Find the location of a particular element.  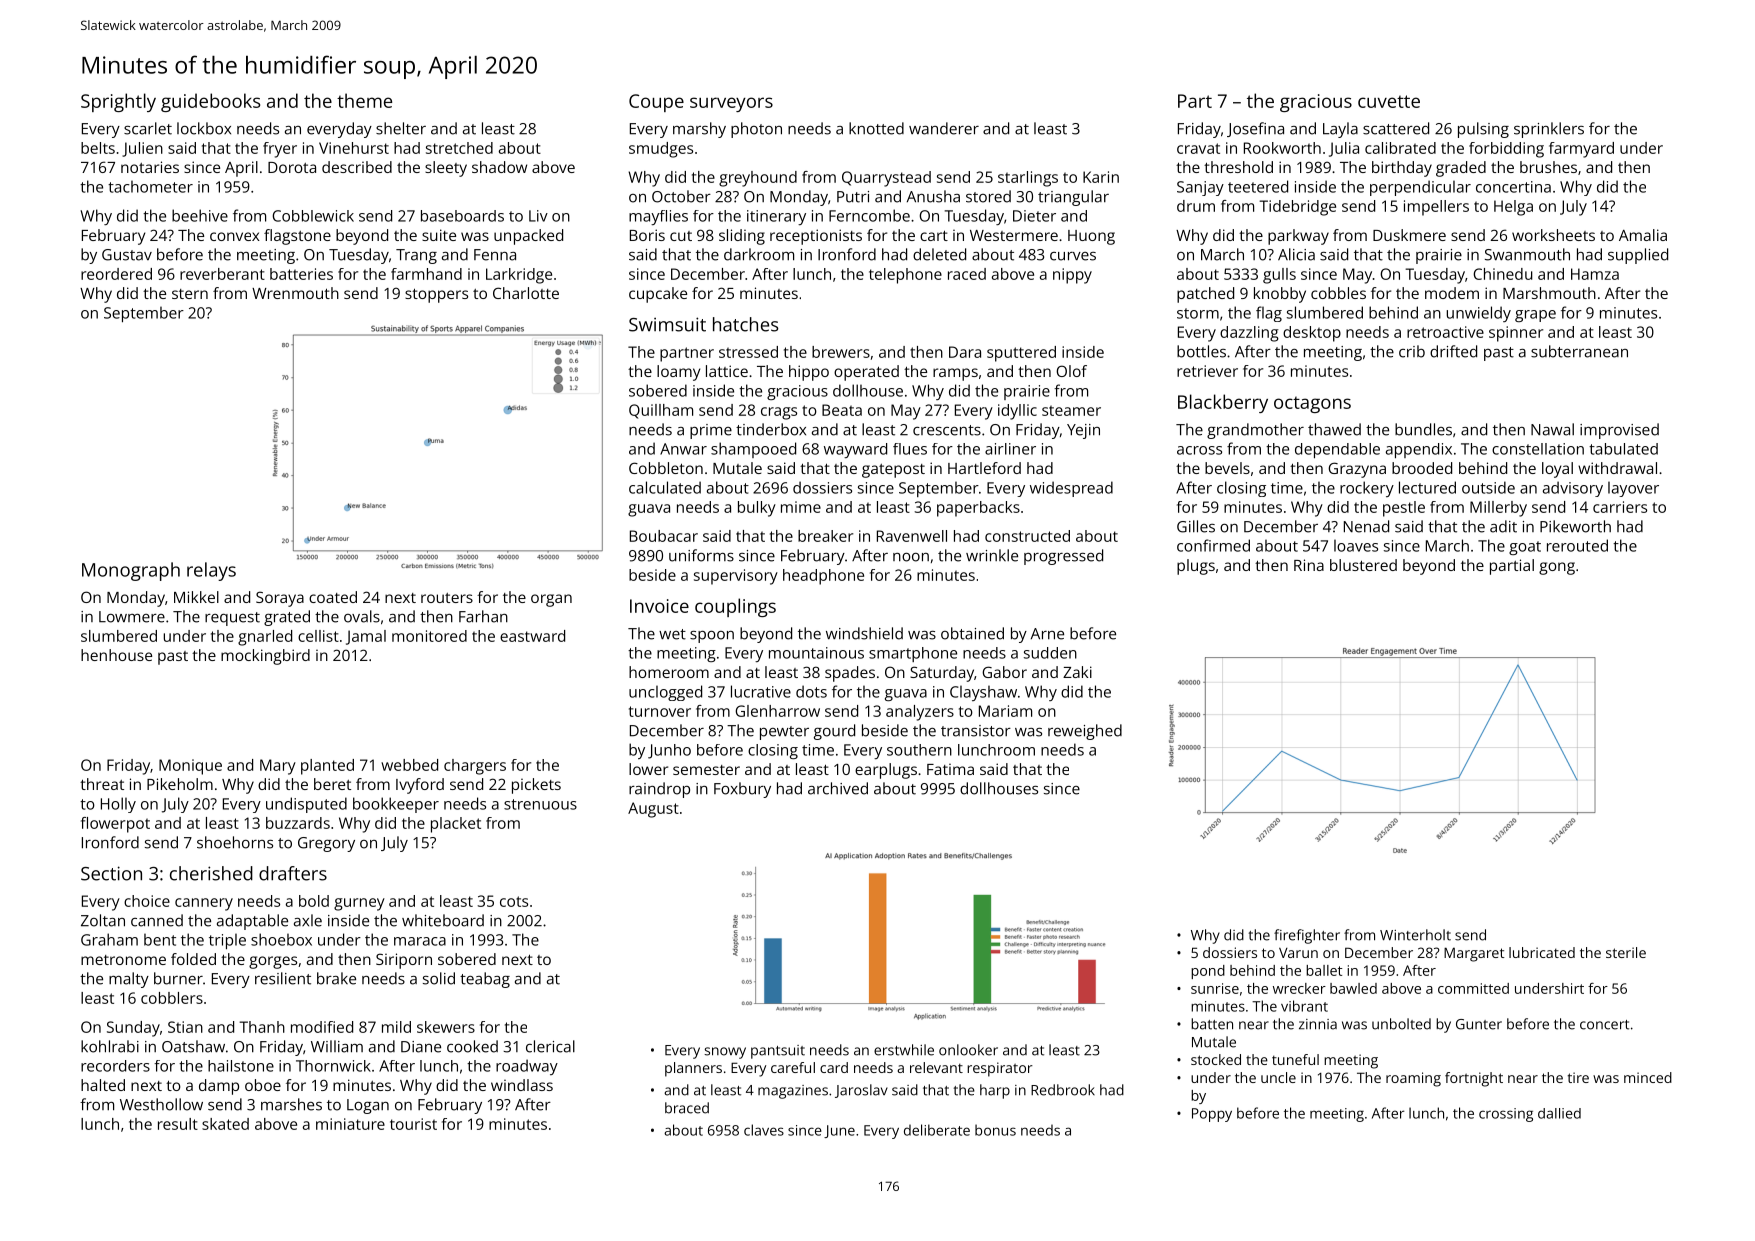

Gregory is located at coordinates (326, 844).
